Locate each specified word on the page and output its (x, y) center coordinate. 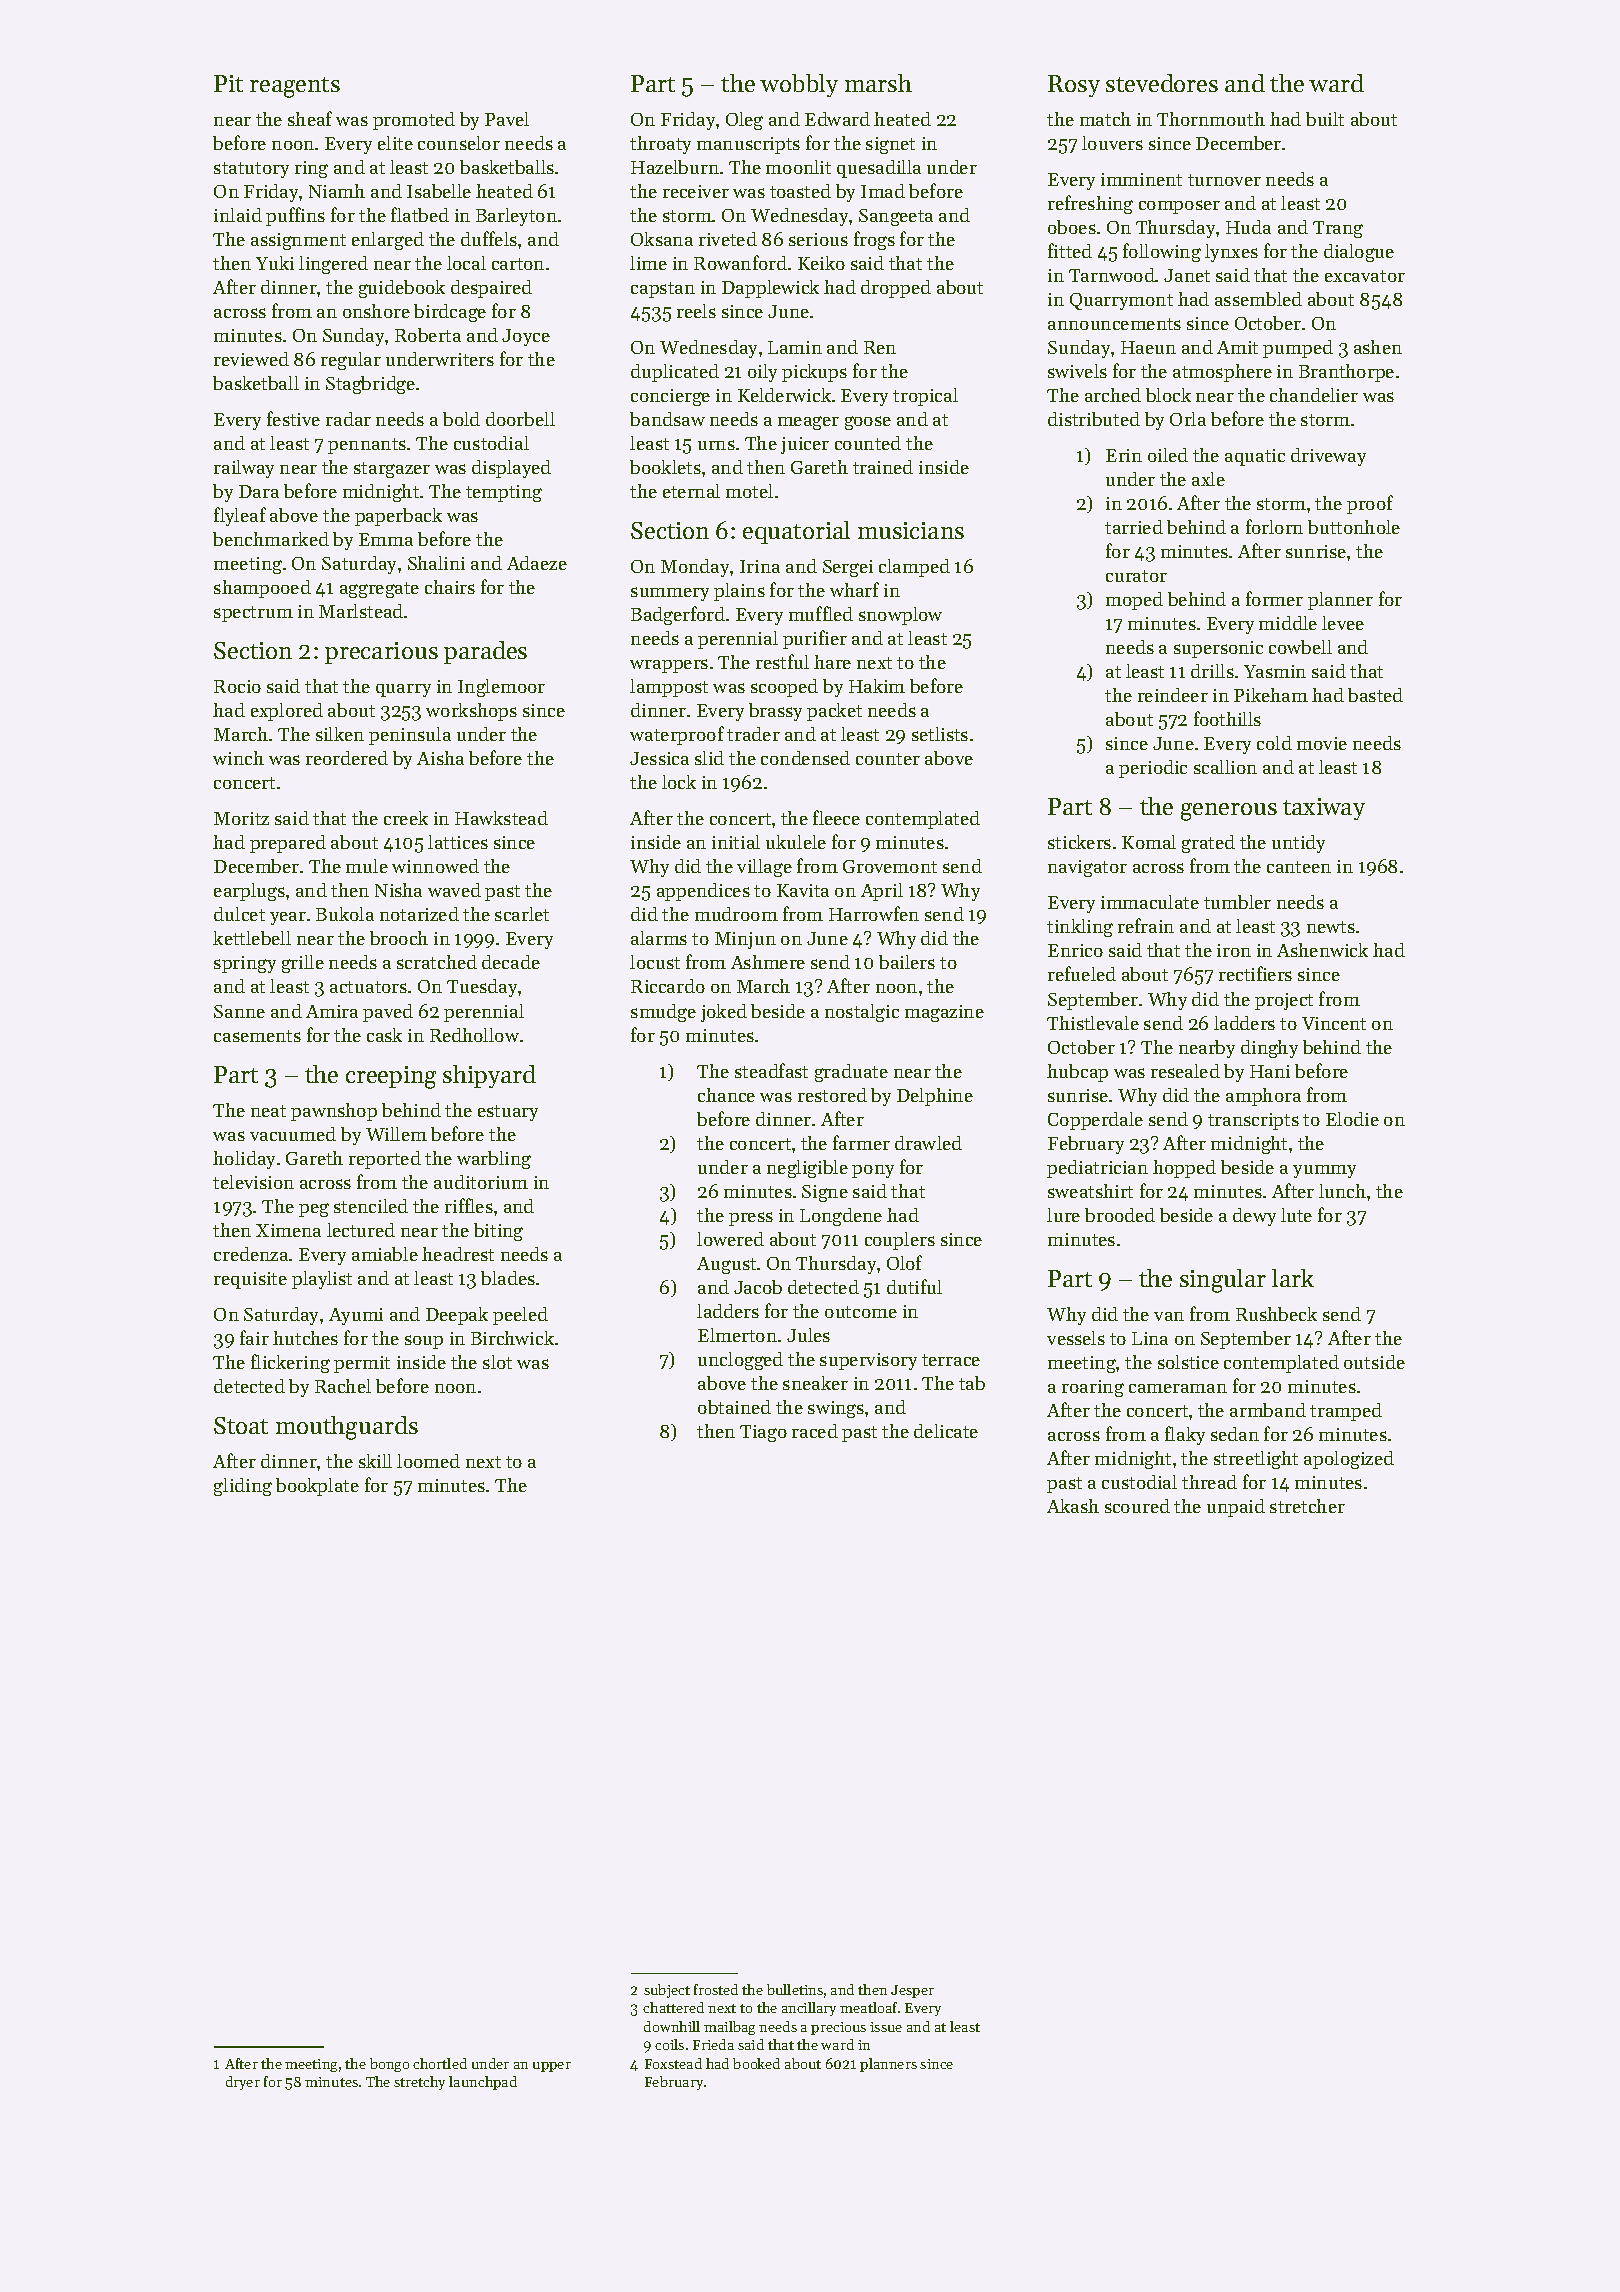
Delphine (935, 1097)
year (288, 918)
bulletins (795, 1989)
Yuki (275, 263)
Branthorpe (1346, 373)
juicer (805, 445)
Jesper (912, 1991)
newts (1331, 927)
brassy (775, 712)
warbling (494, 1160)
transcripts (1253, 1121)
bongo (389, 2065)
